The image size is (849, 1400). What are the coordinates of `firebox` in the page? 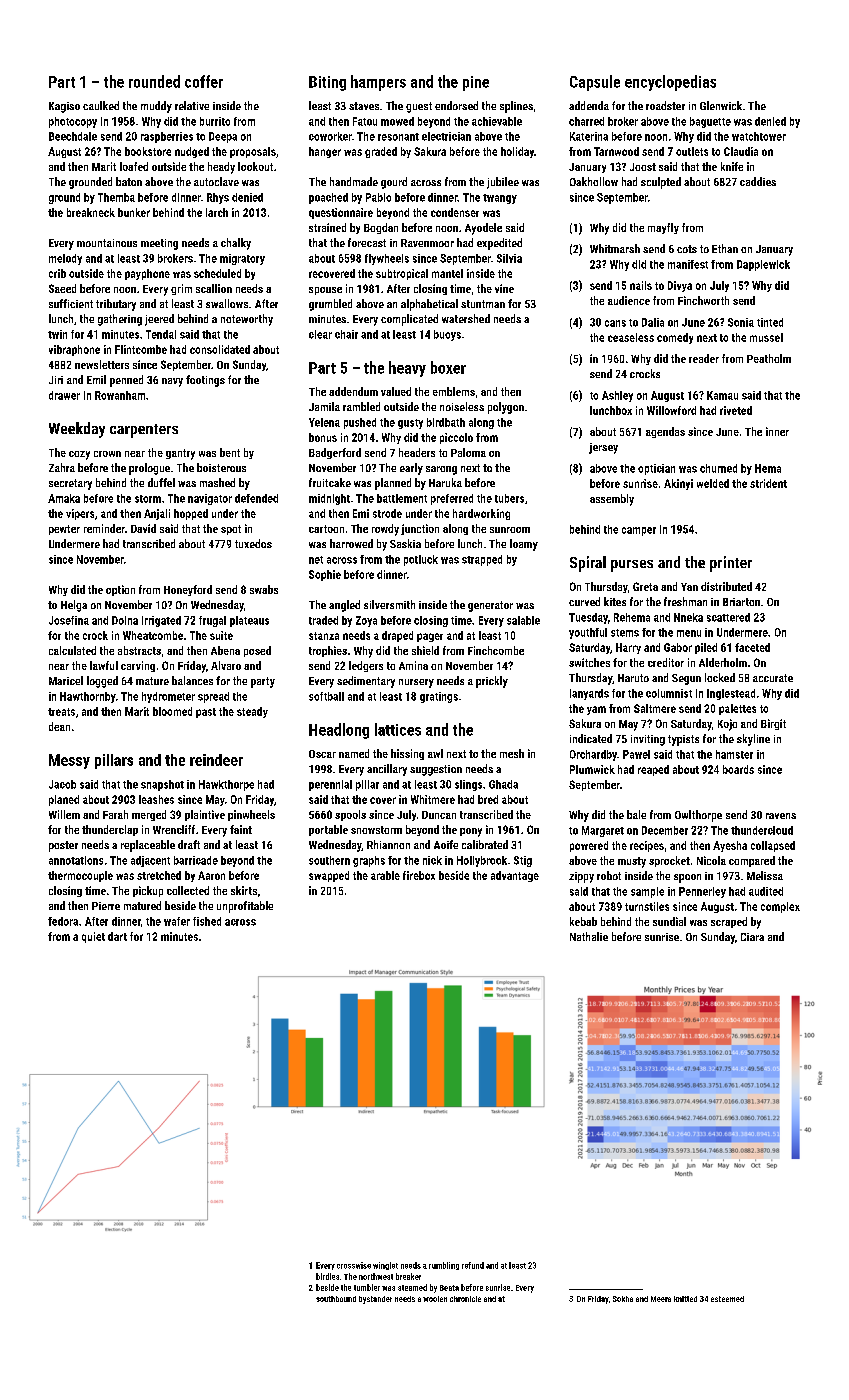 It's located at (419, 875).
